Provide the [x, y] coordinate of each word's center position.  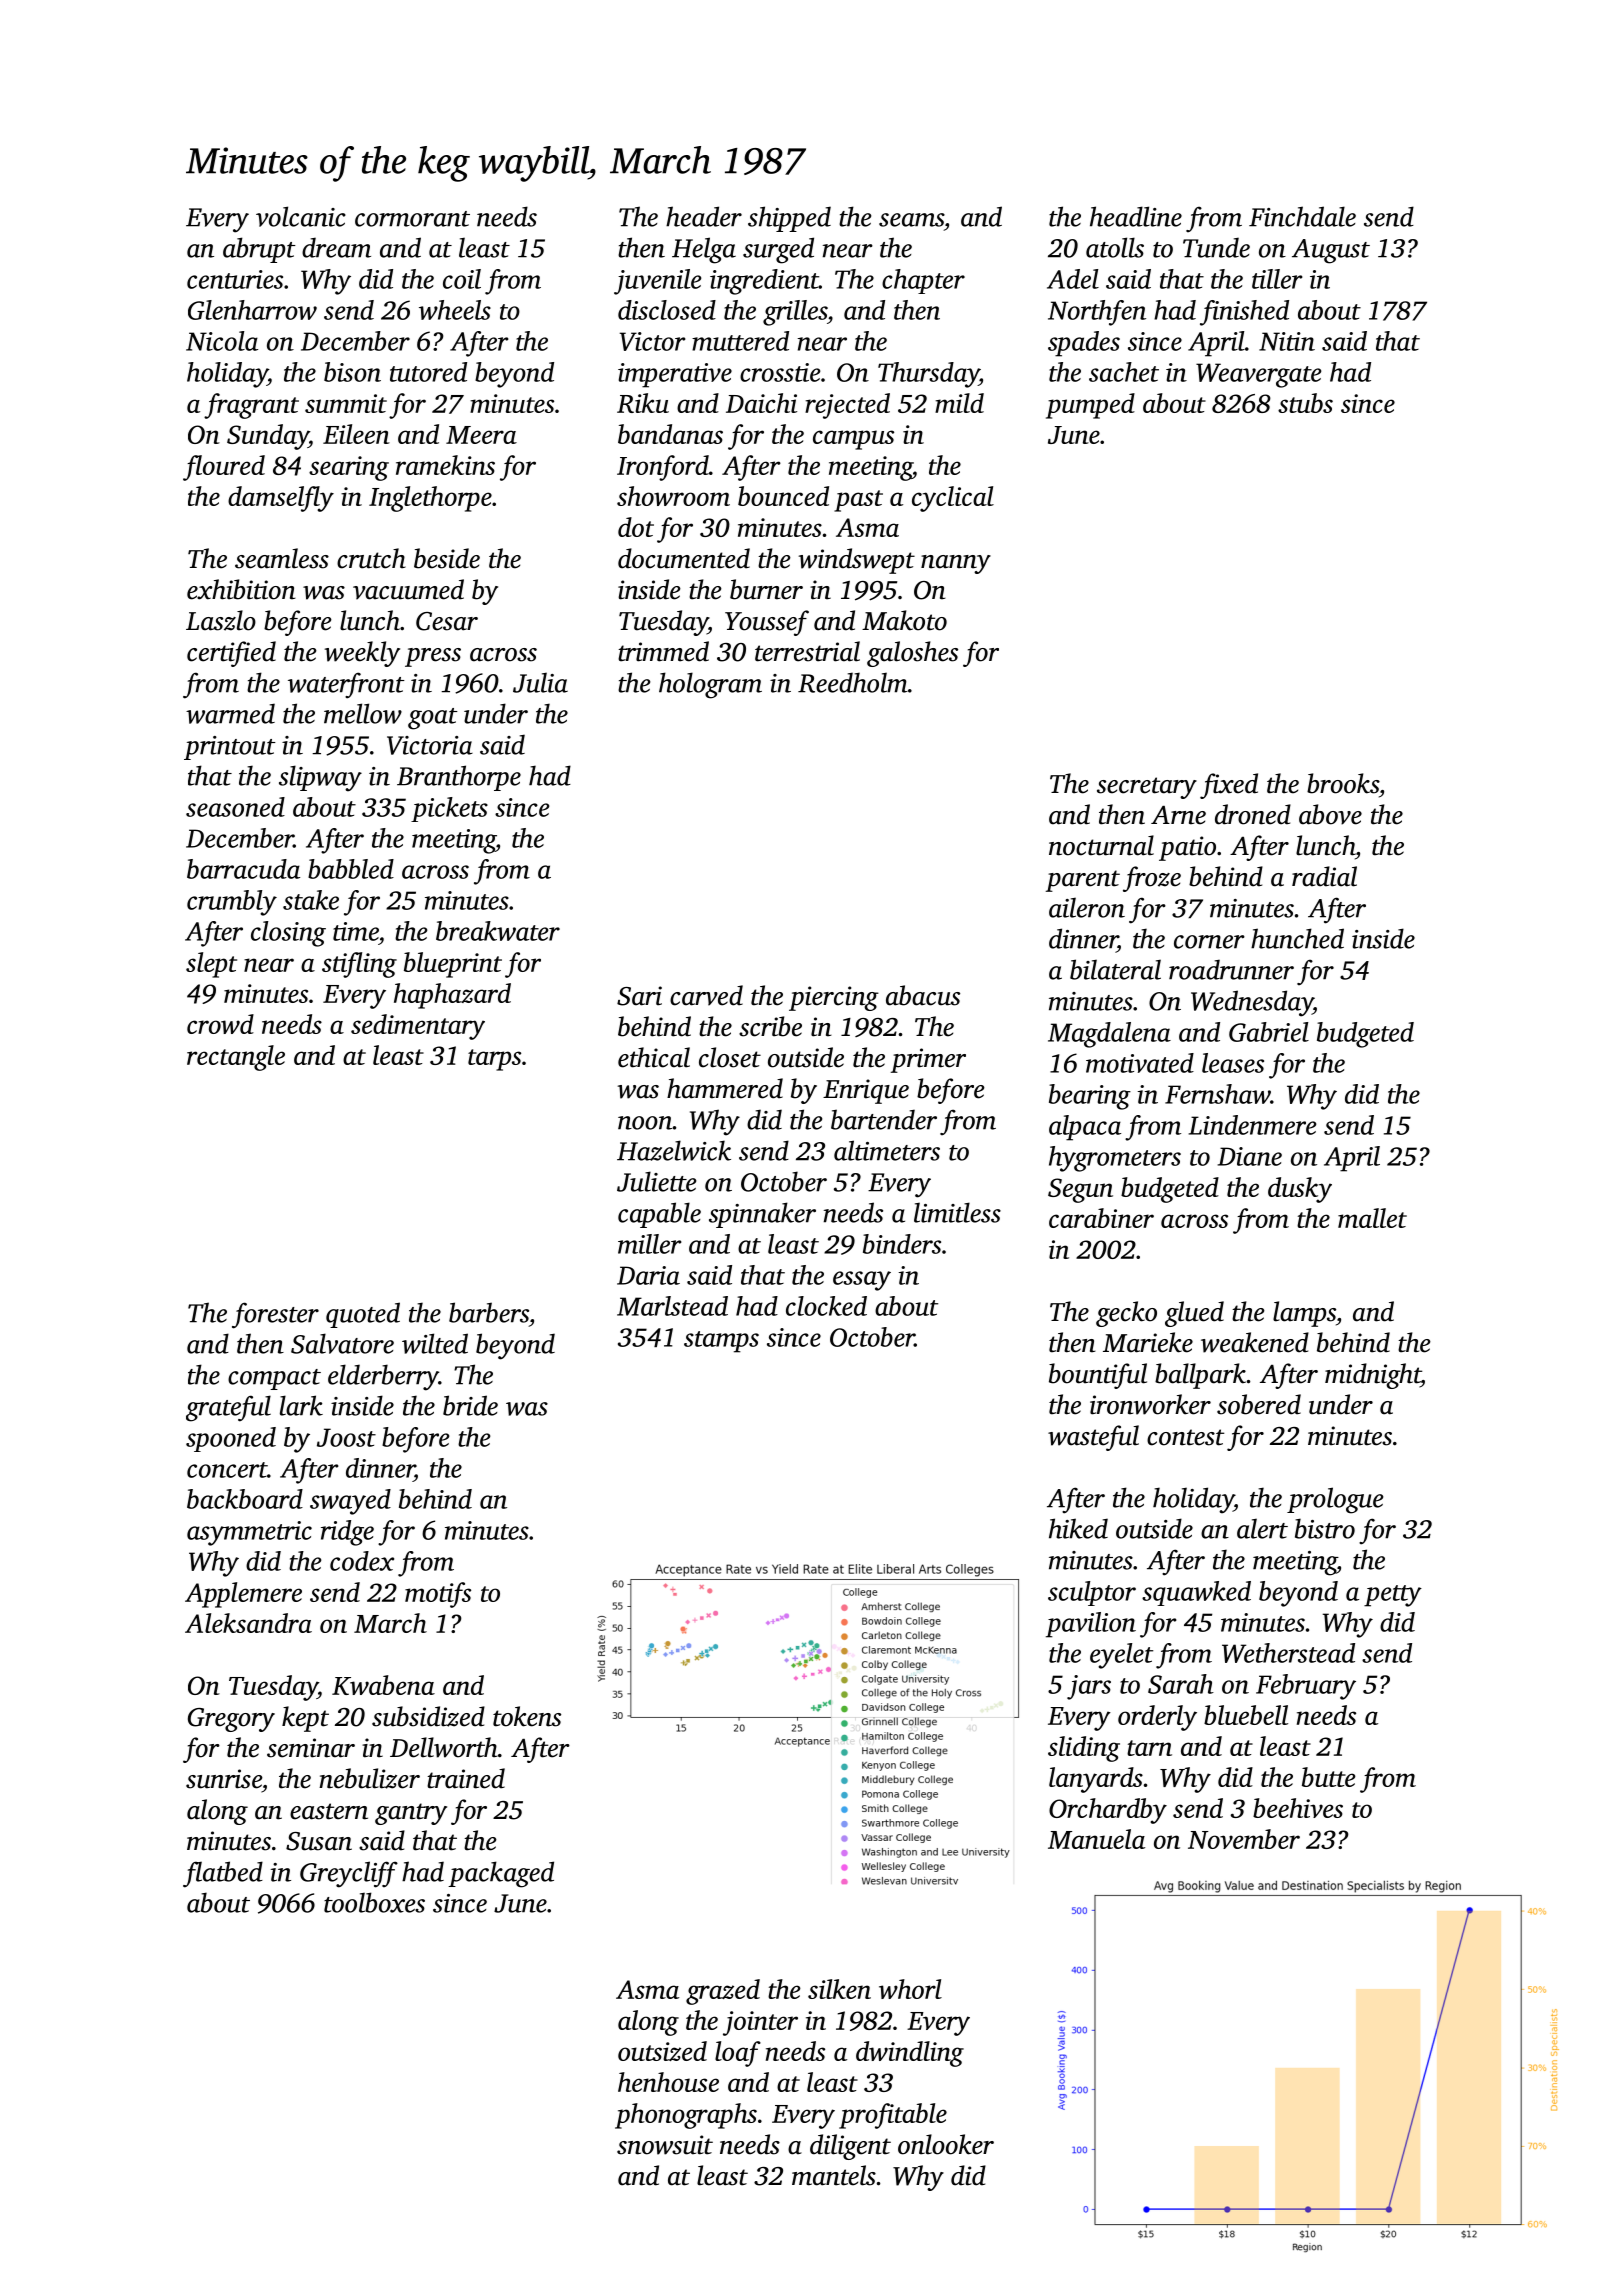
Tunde [1216, 247]
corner [1209, 942]
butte [1329, 1777]
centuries [235, 279]
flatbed [223, 1874]
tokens [527, 1716]
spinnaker [762, 1215]
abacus [923, 995]
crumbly [232, 903]
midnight [1373, 1376]
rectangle [236, 1058]
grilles [795, 313]
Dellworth [444, 1747]
